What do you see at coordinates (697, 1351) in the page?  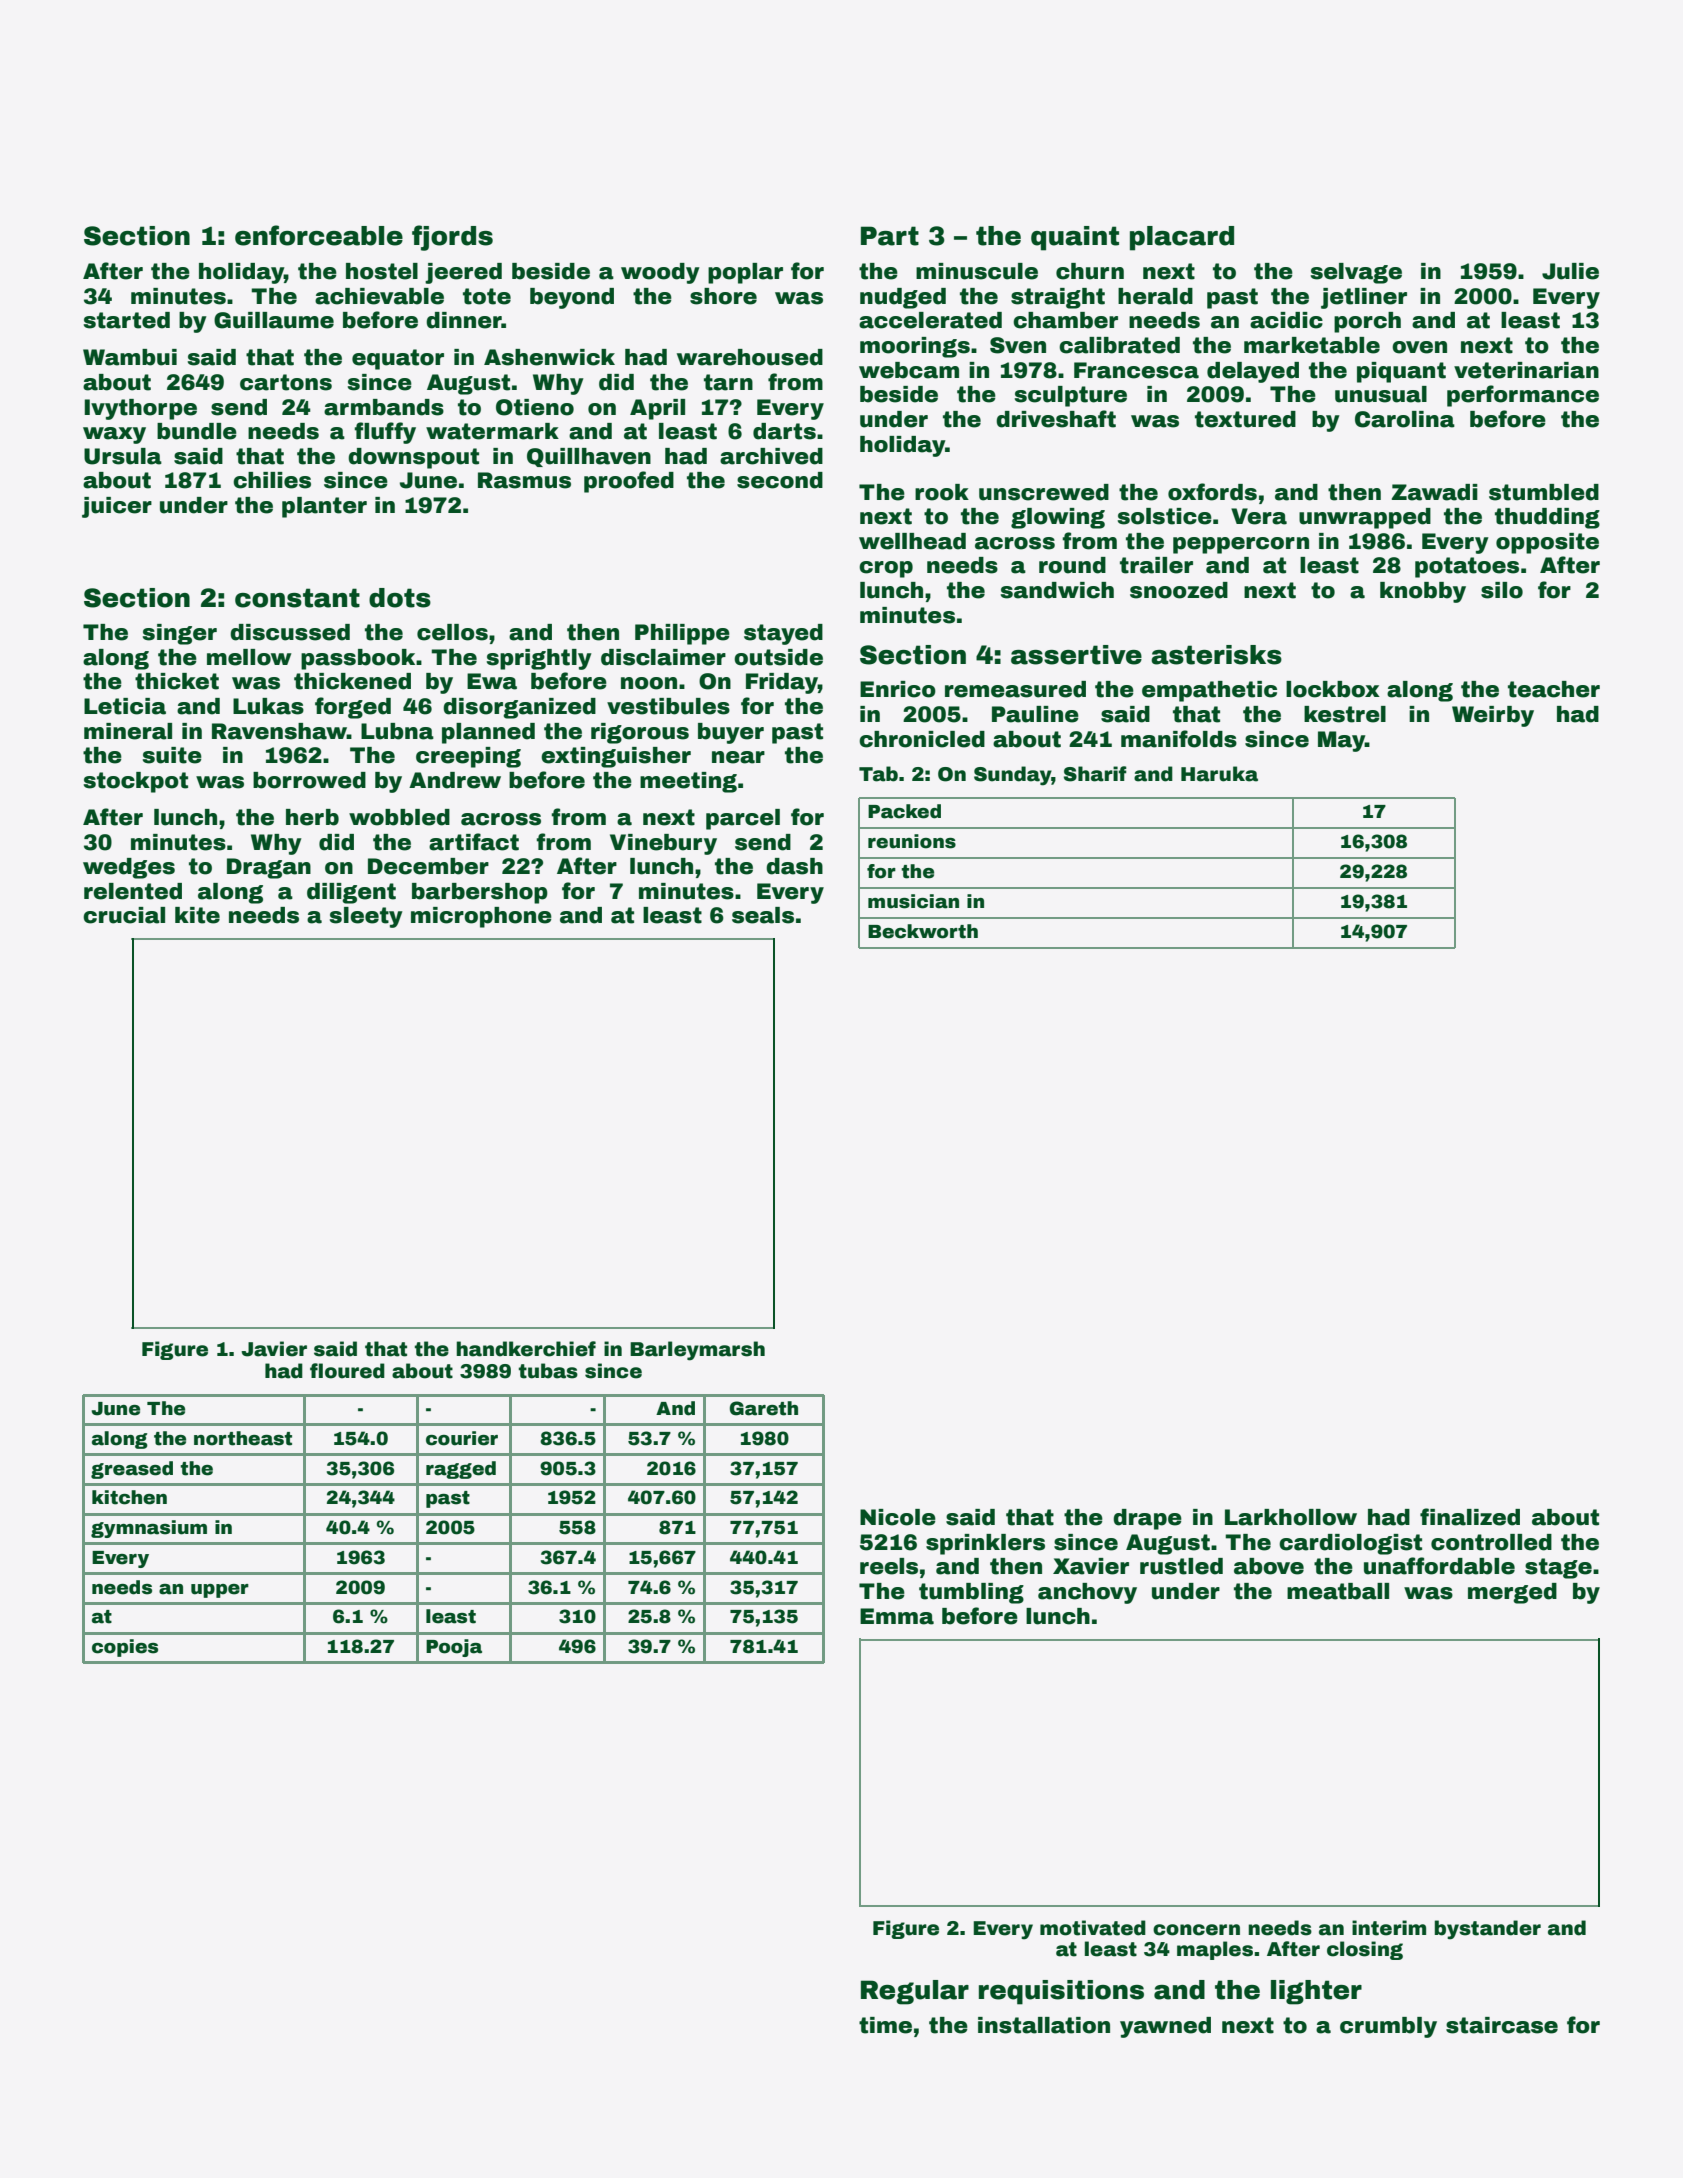 I see `Barleymarsh` at bounding box center [697, 1351].
